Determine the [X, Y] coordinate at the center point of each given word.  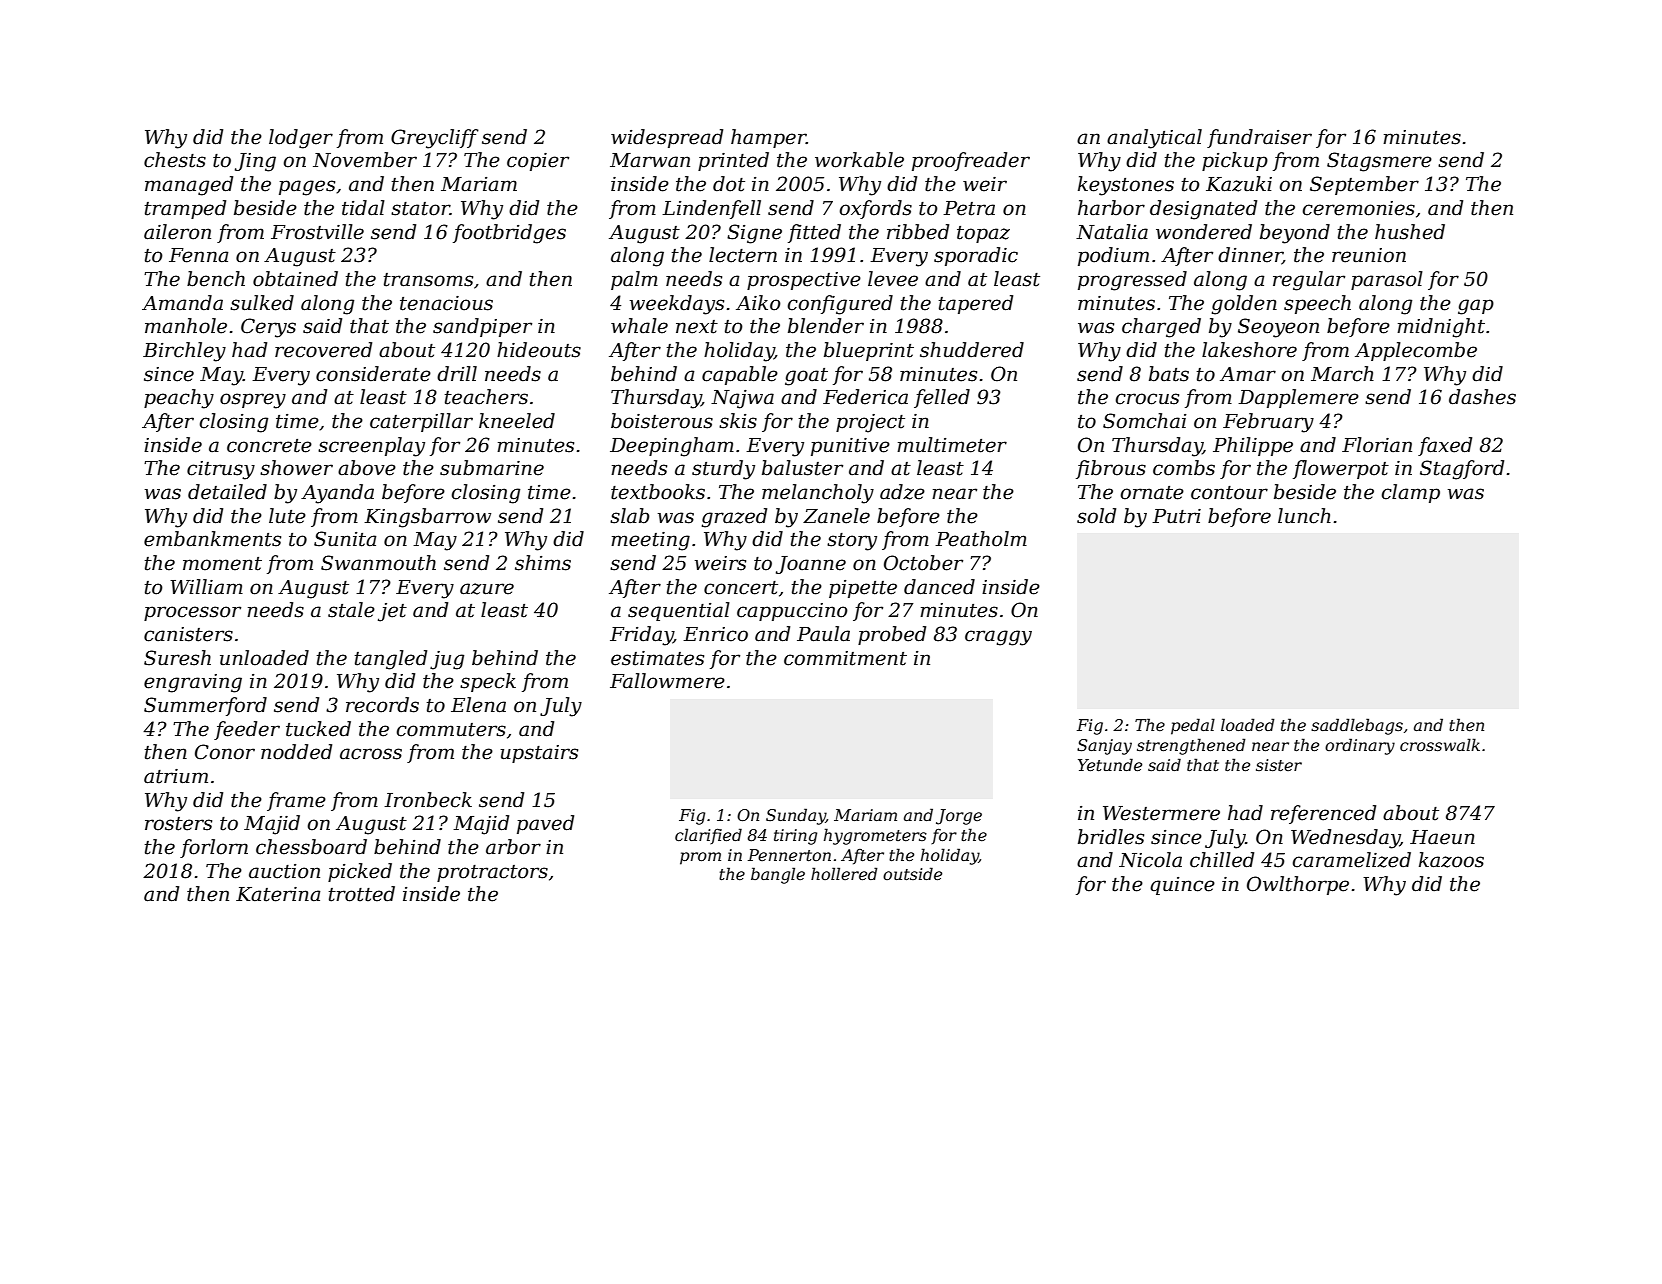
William [206, 587]
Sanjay [1104, 747]
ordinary [1360, 746]
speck [488, 682]
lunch [1304, 516]
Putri [1176, 516]
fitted [814, 233]
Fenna [199, 255]
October [923, 563]
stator [420, 209]
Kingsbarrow [427, 518]
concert [741, 588]
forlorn [214, 848]
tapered [976, 304]
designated [1203, 210]
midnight [1441, 328]
